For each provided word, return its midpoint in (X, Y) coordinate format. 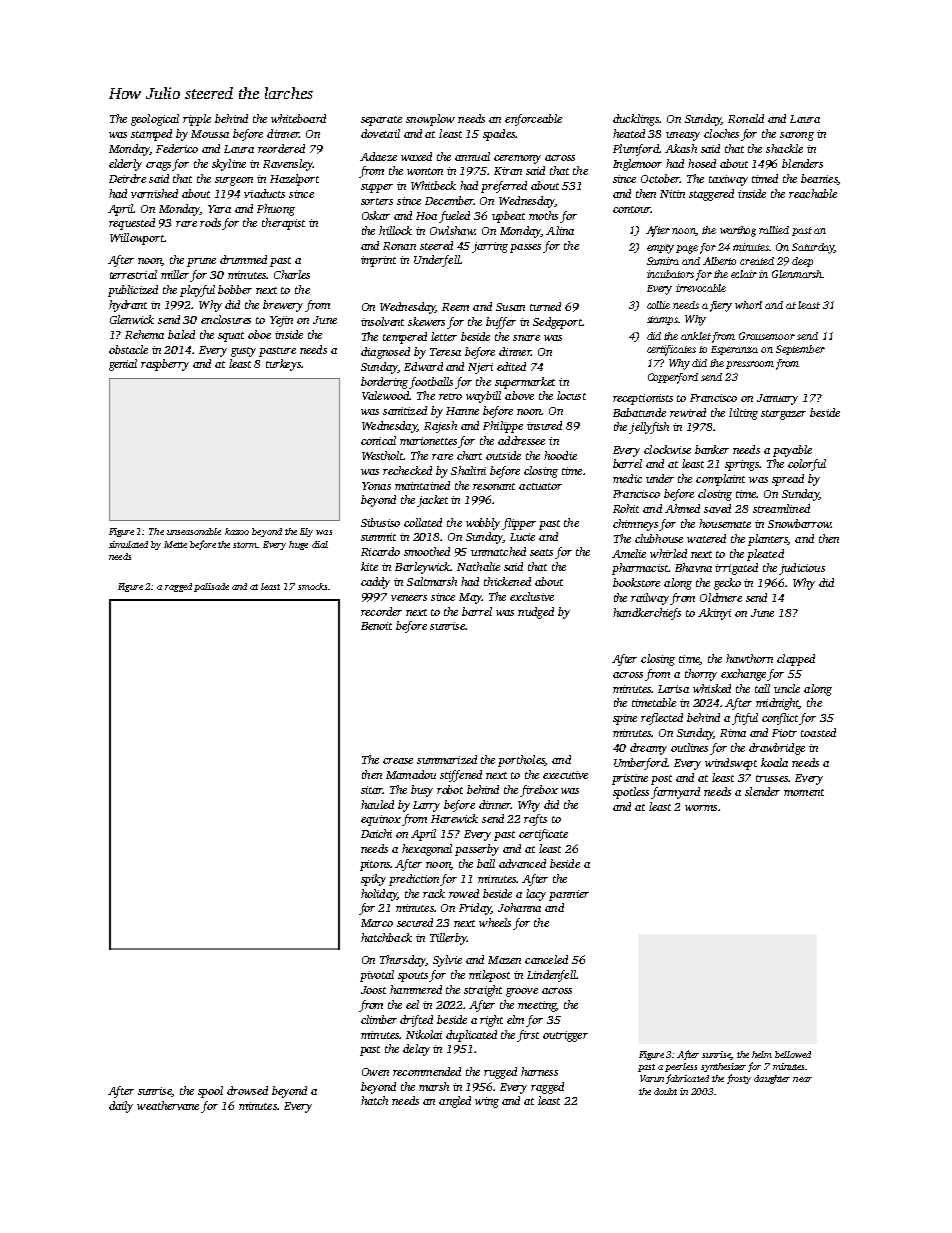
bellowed (793, 1054)
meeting (537, 1006)
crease (398, 761)
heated (629, 133)
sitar (372, 790)
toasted (818, 732)
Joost (373, 990)
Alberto (719, 261)
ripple (197, 120)
